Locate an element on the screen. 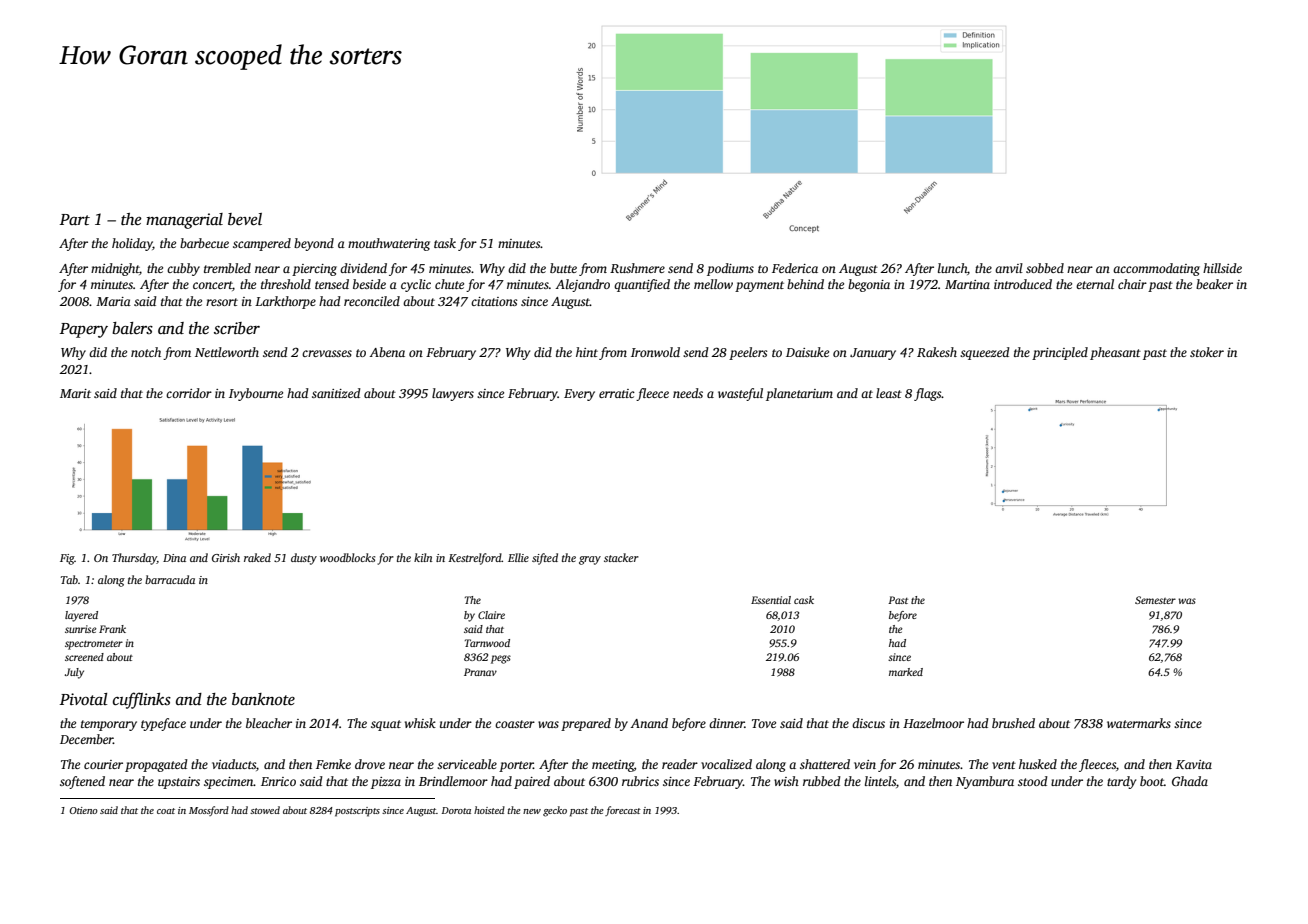 The height and width of the screenshot is (924, 1308). Pivotal is located at coordinates (84, 699).
